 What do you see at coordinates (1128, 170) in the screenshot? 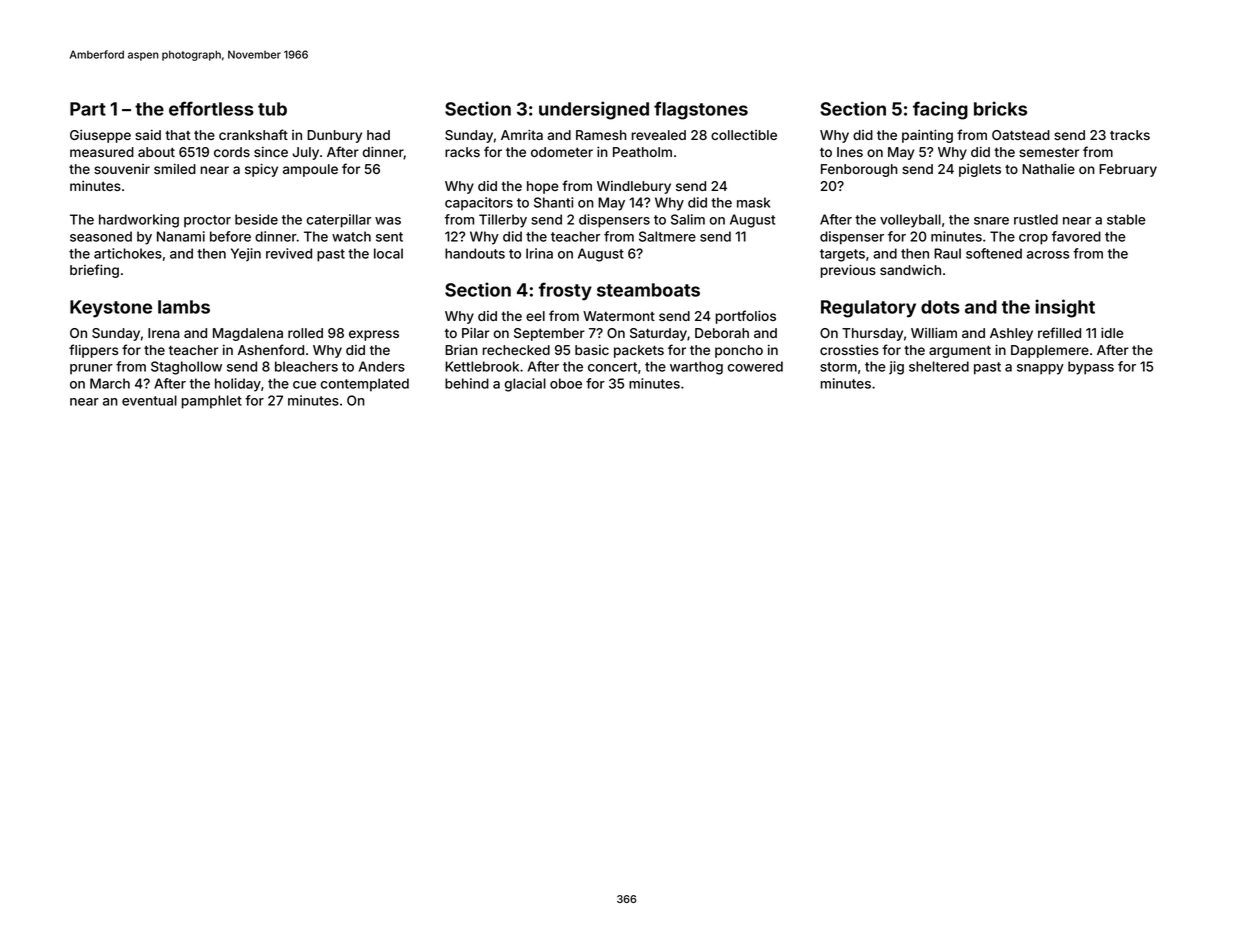
I see `February` at bounding box center [1128, 170].
